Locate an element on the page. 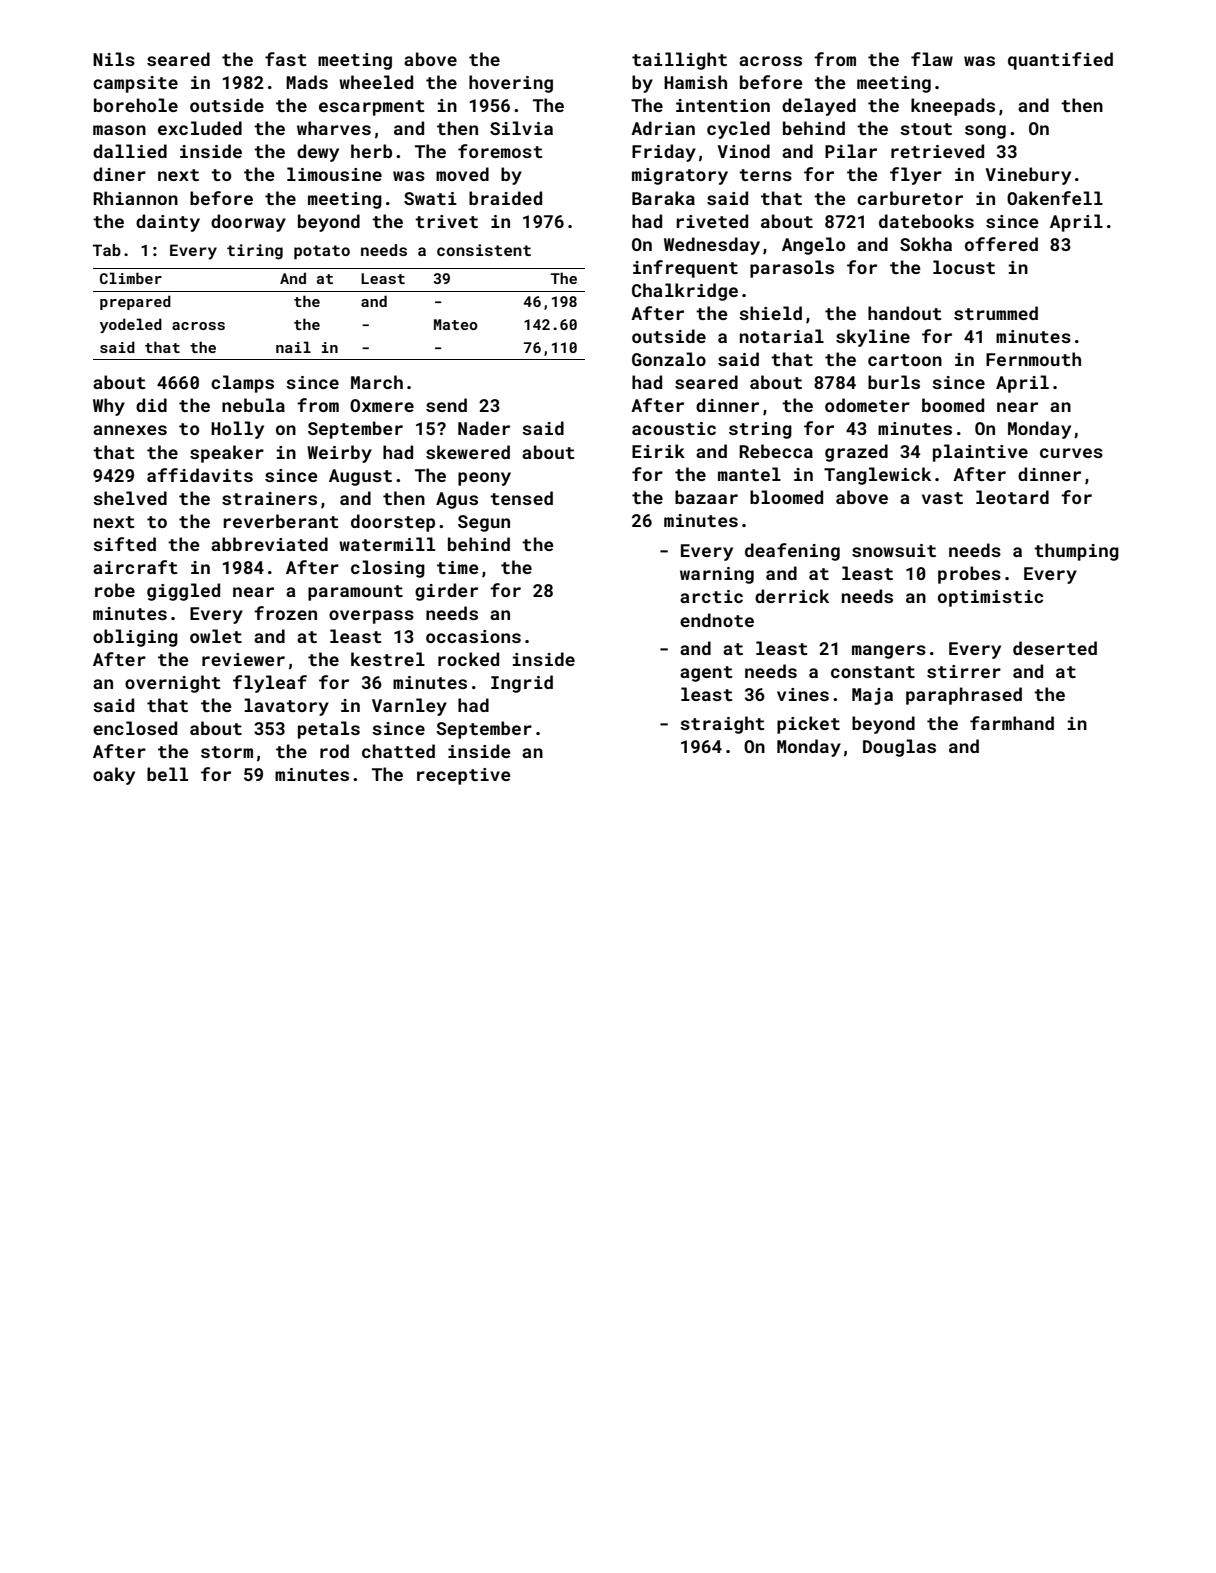 The image size is (1216, 1573). braided is located at coordinates (505, 198).
